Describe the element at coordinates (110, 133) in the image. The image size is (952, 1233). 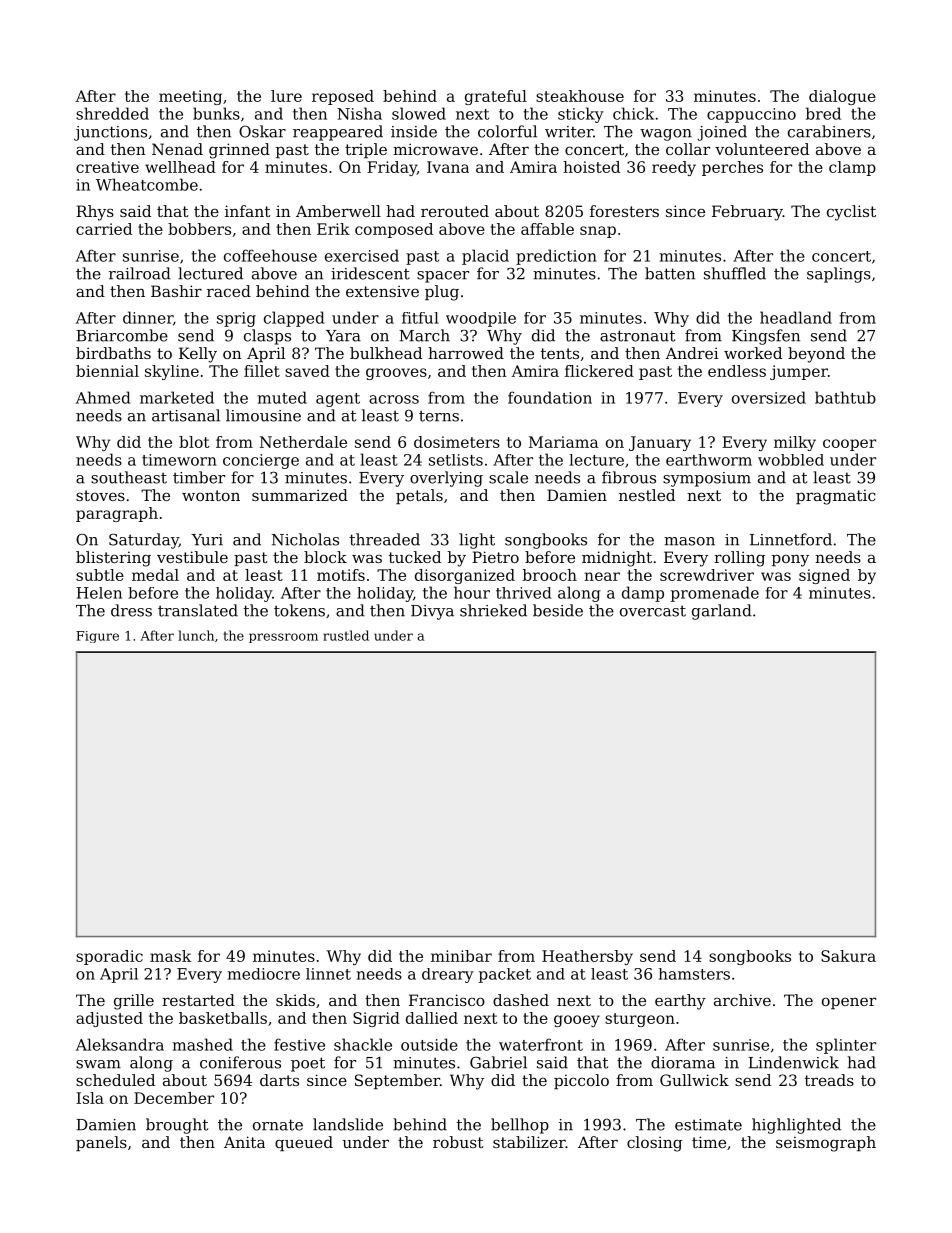
I see `junctions` at that location.
